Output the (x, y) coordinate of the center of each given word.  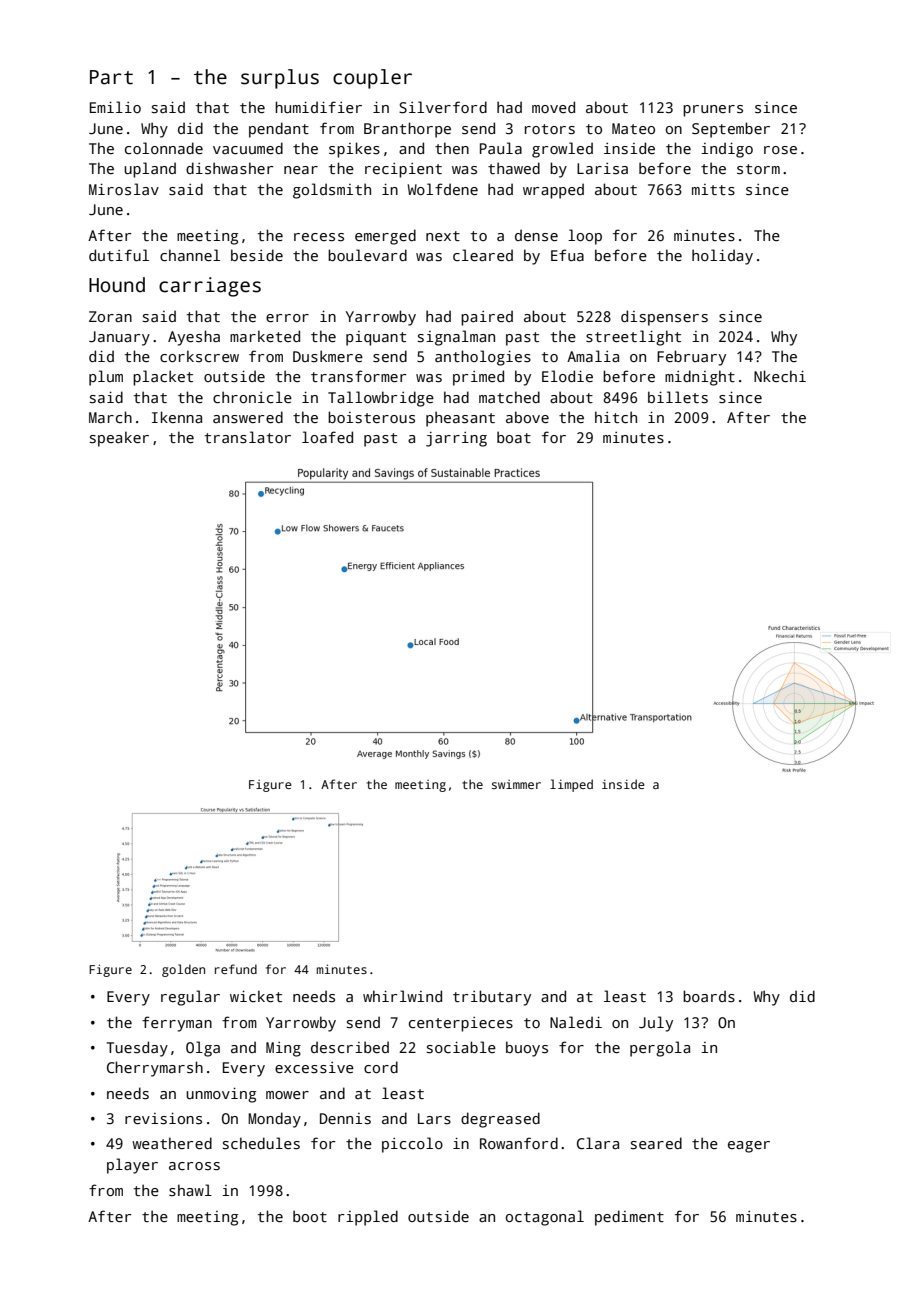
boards (709, 996)
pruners (713, 111)
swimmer (516, 784)
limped (571, 785)
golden (183, 970)
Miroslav (124, 189)
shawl (190, 1190)
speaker (119, 439)
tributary (492, 998)
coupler (372, 79)
